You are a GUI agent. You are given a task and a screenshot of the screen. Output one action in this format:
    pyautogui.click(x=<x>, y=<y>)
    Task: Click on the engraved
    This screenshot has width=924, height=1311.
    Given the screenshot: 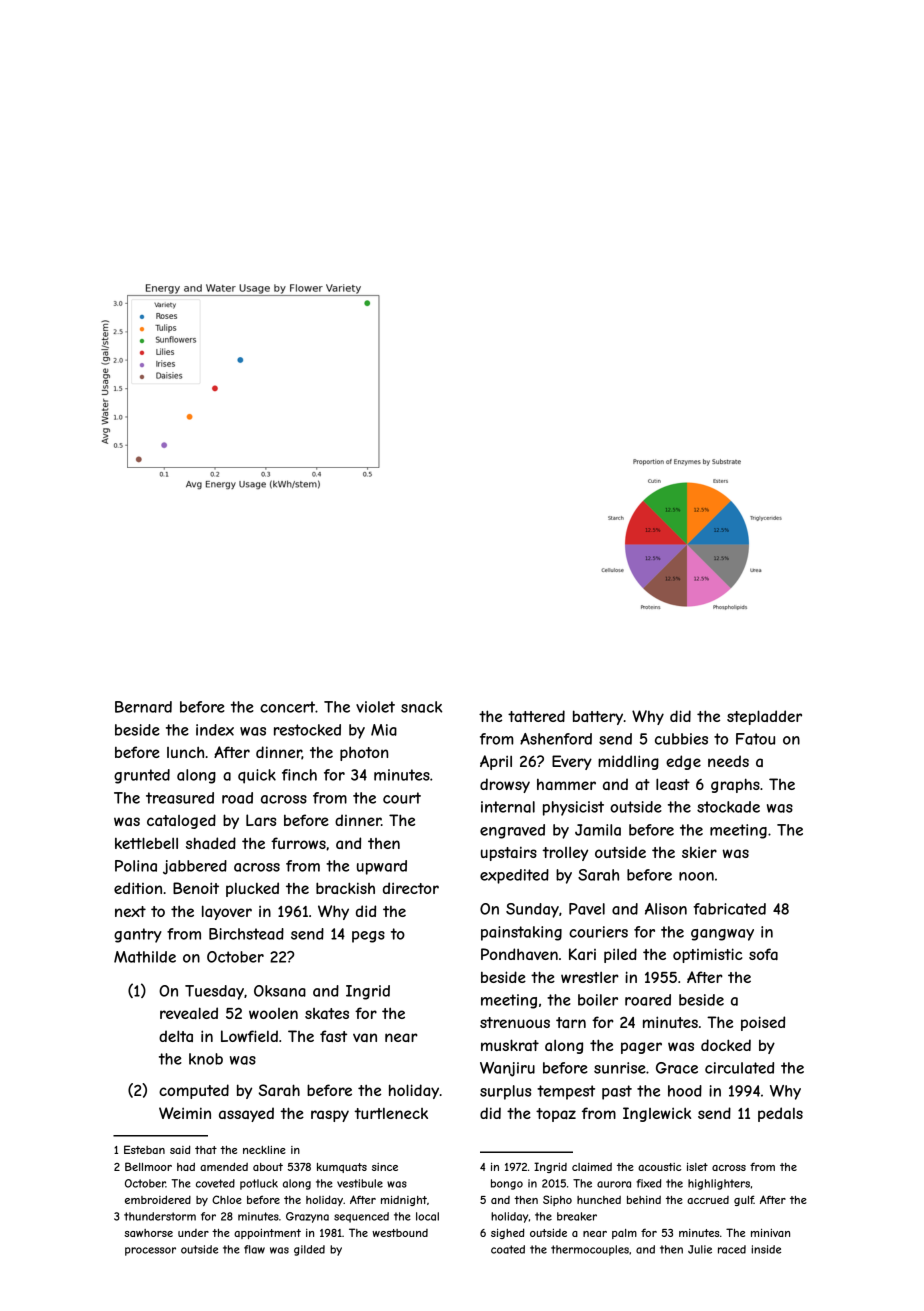 What is the action you would take?
    pyautogui.click(x=512, y=831)
